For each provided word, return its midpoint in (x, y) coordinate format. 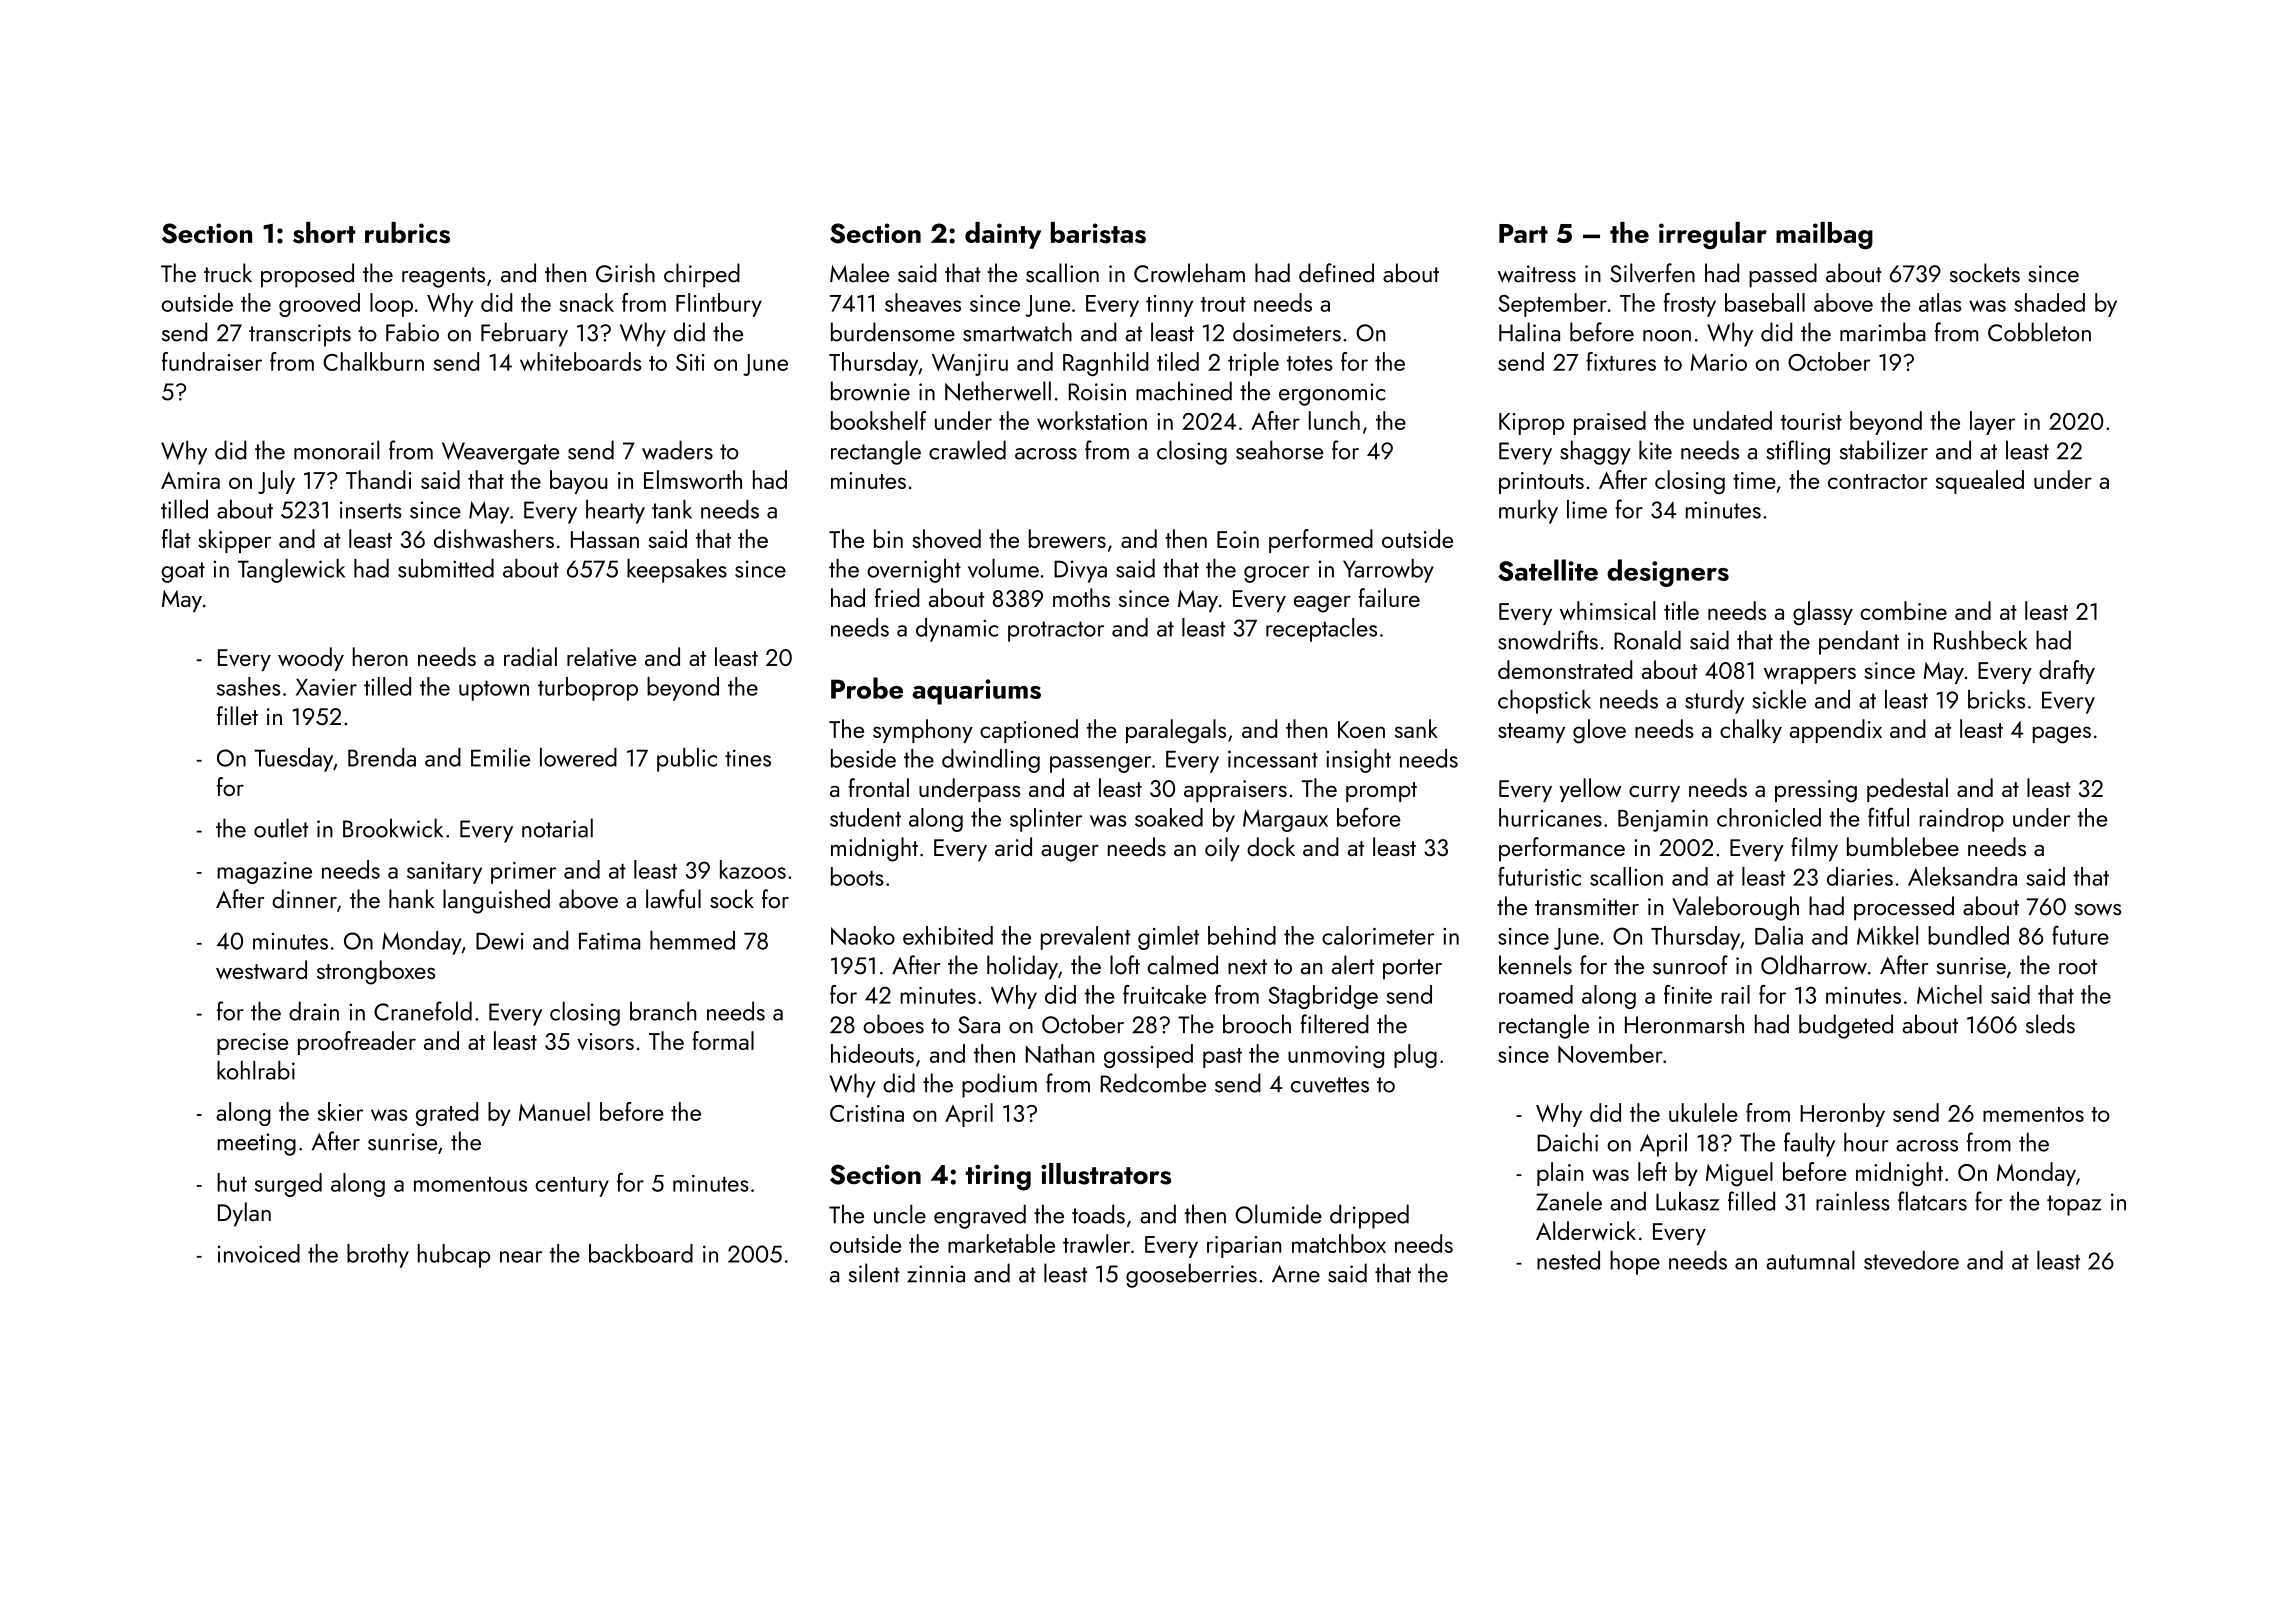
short (324, 233)
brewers (1067, 538)
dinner (304, 899)
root (2078, 967)
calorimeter (1378, 935)
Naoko (863, 935)
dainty (1003, 235)
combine (1903, 610)
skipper (234, 541)
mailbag (1824, 235)
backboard (641, 1253)
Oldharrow (1814, 965)
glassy (1823, 613)
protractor (1056, 631)
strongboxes (376, 972)
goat (183, 572)
